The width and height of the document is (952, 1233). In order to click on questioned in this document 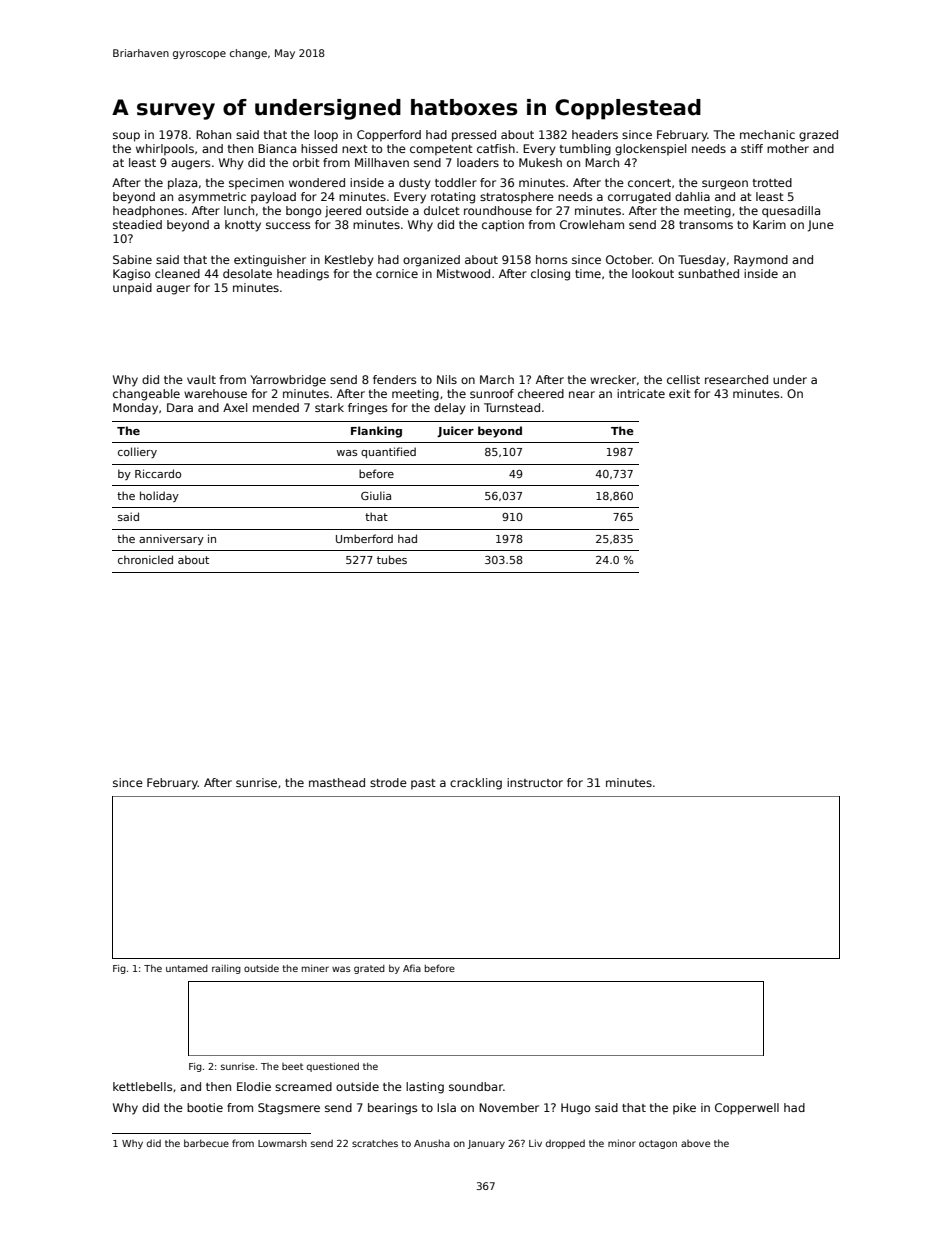, I will do `click(333, 1067)`.
